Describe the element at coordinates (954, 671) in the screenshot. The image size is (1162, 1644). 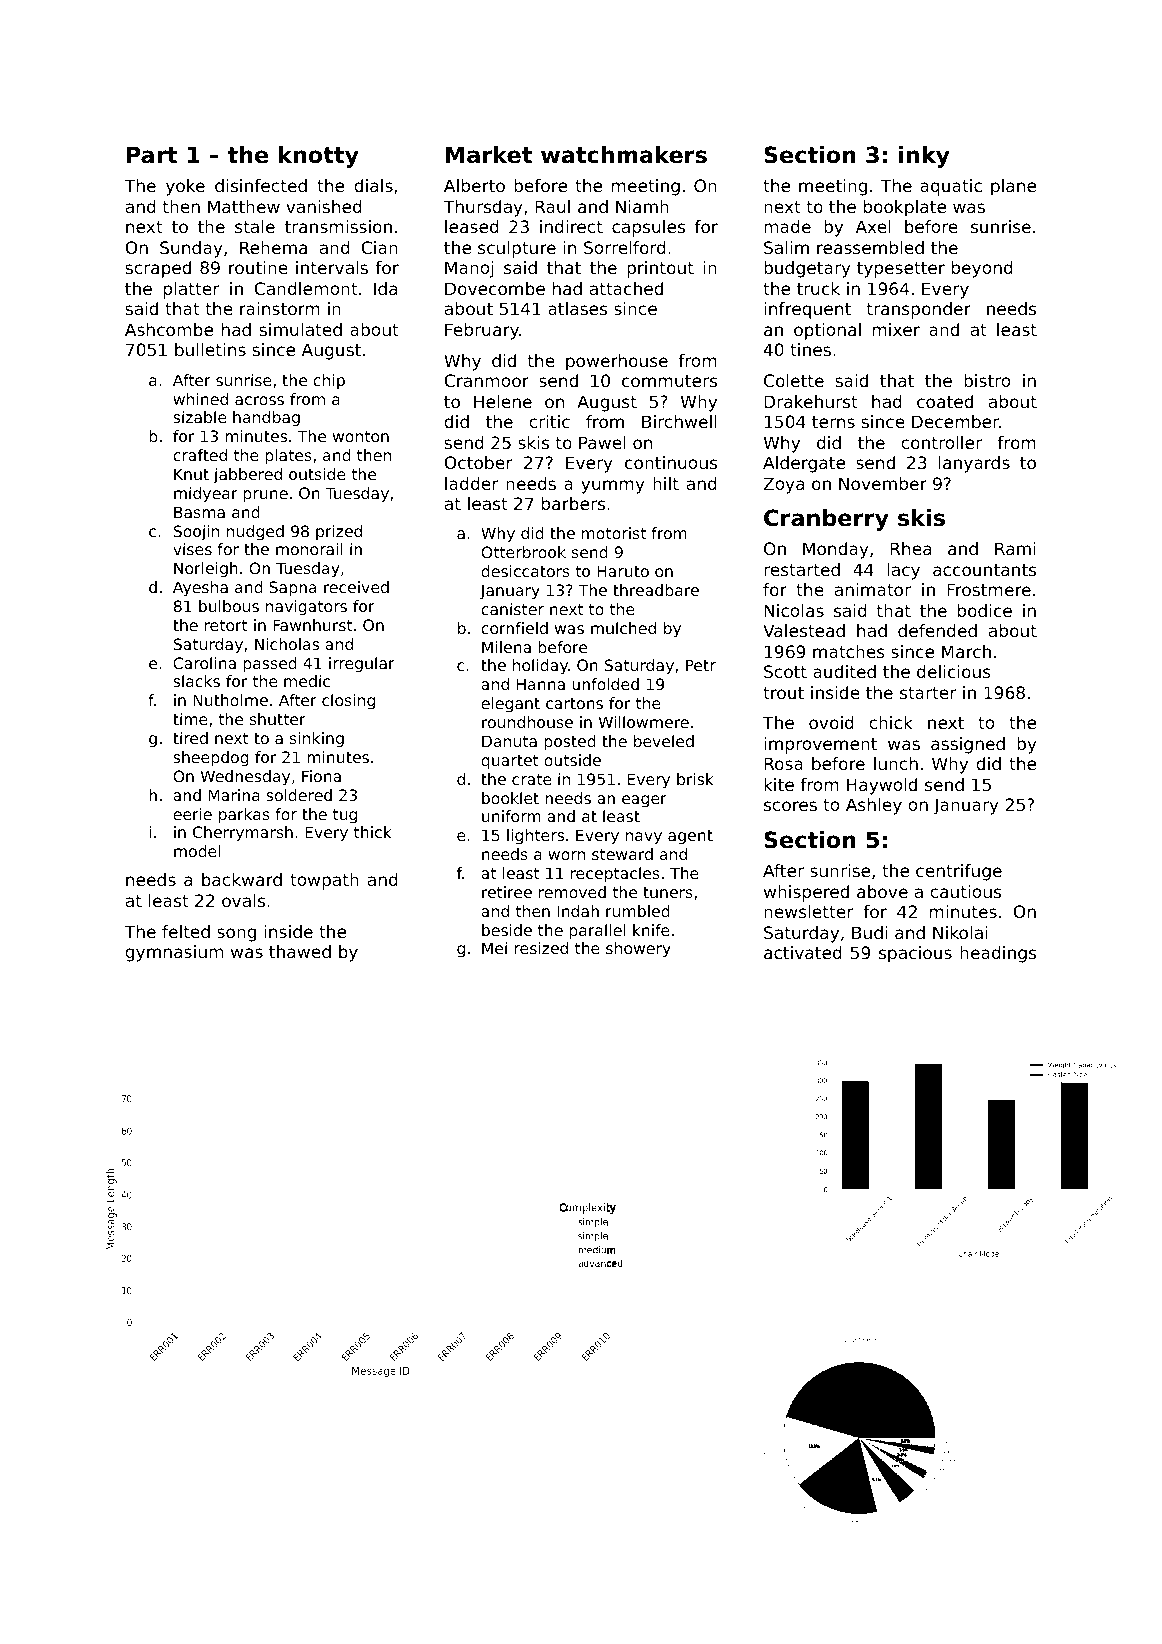
I see `delicious` at that location.
